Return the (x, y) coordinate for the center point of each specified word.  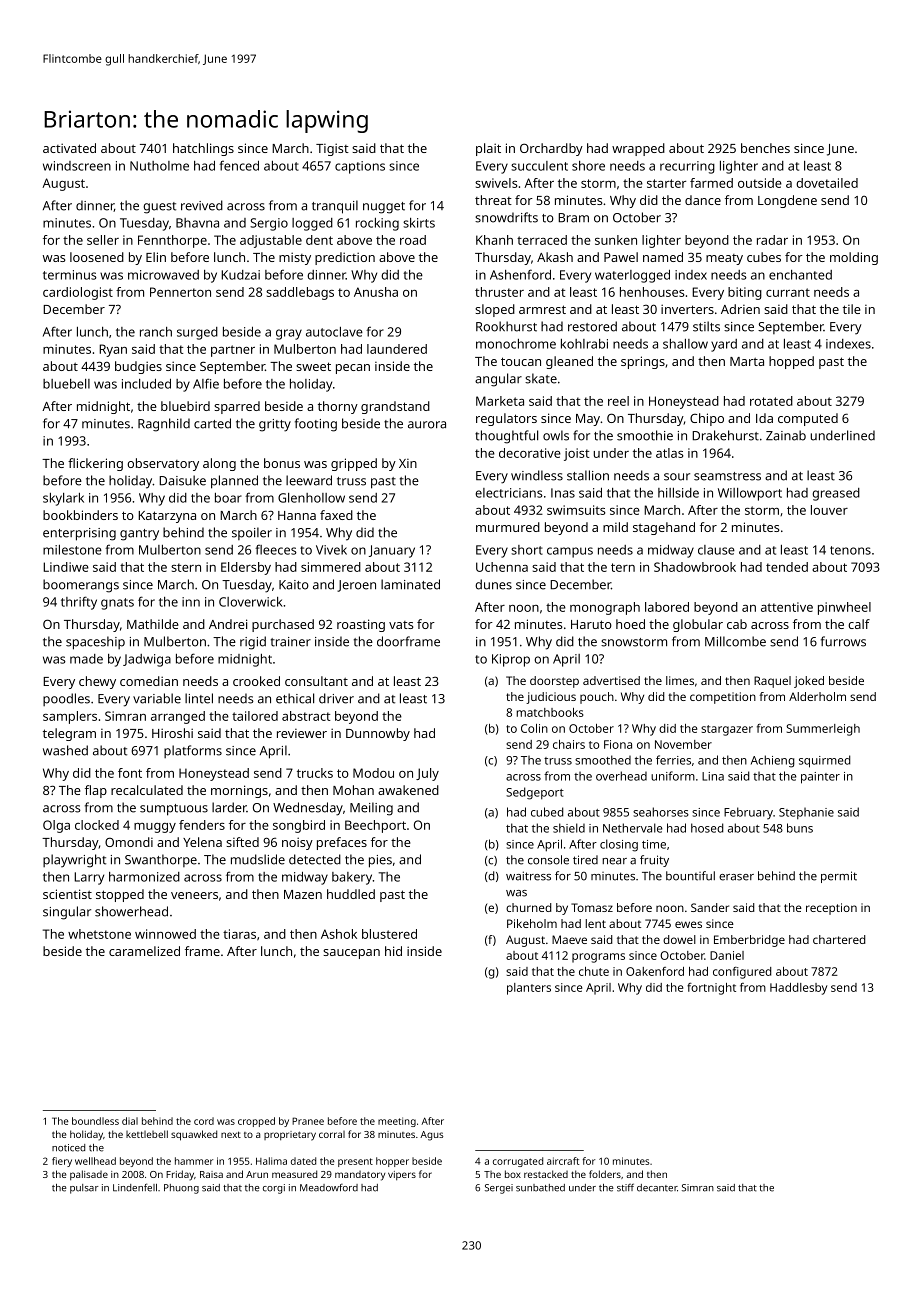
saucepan (351, 954)
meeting (397, 1122)
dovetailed (827, 183)
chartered (839, 939)
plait (488, 149)
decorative (530, 453)
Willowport (750, 494)
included (146, 384)
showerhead (131, 911)
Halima (271, 1161)
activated (69, 148)
